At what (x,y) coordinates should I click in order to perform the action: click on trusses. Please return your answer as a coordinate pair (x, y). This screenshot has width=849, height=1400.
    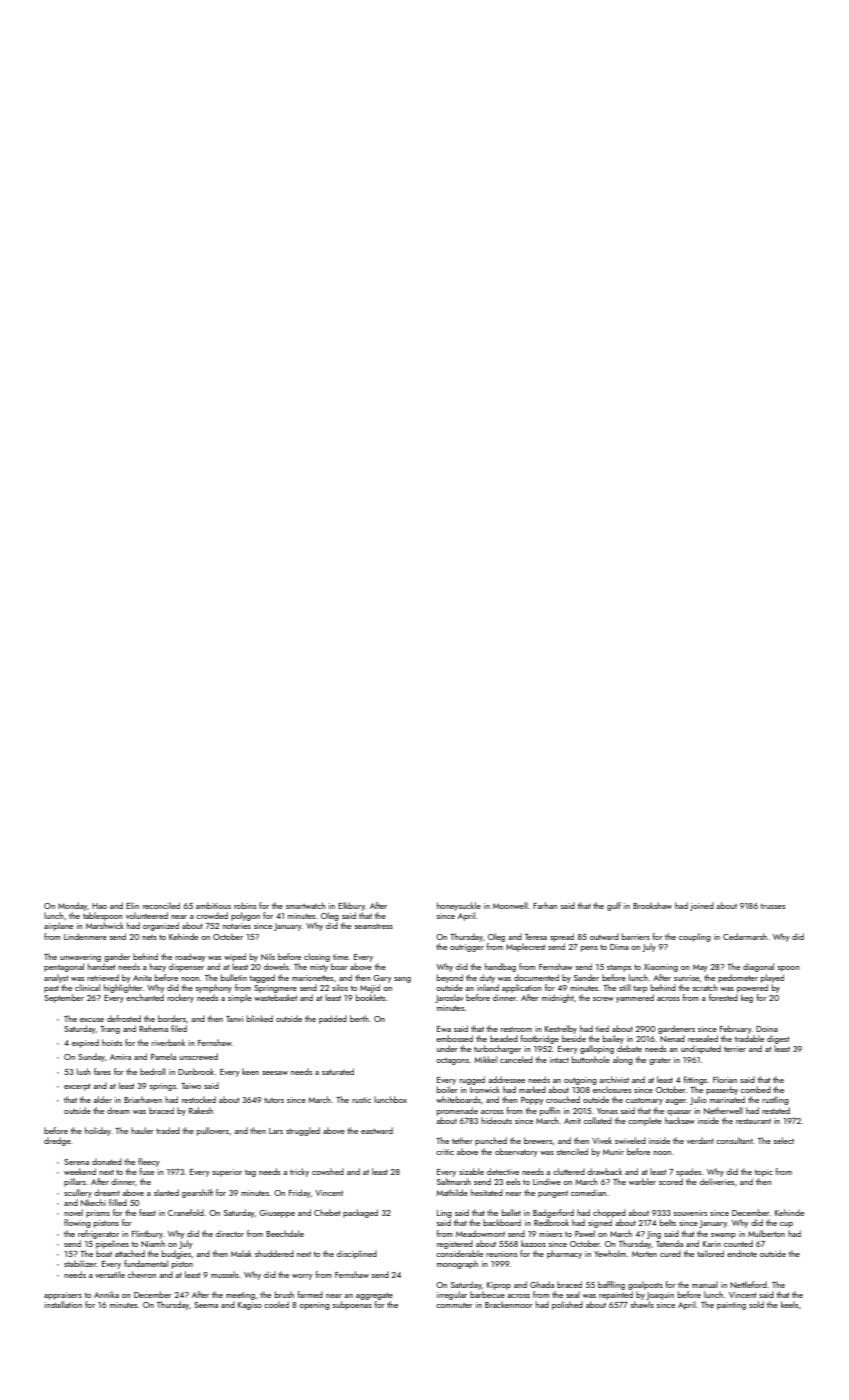
    Looking at the image, I should click on (773, 906).
